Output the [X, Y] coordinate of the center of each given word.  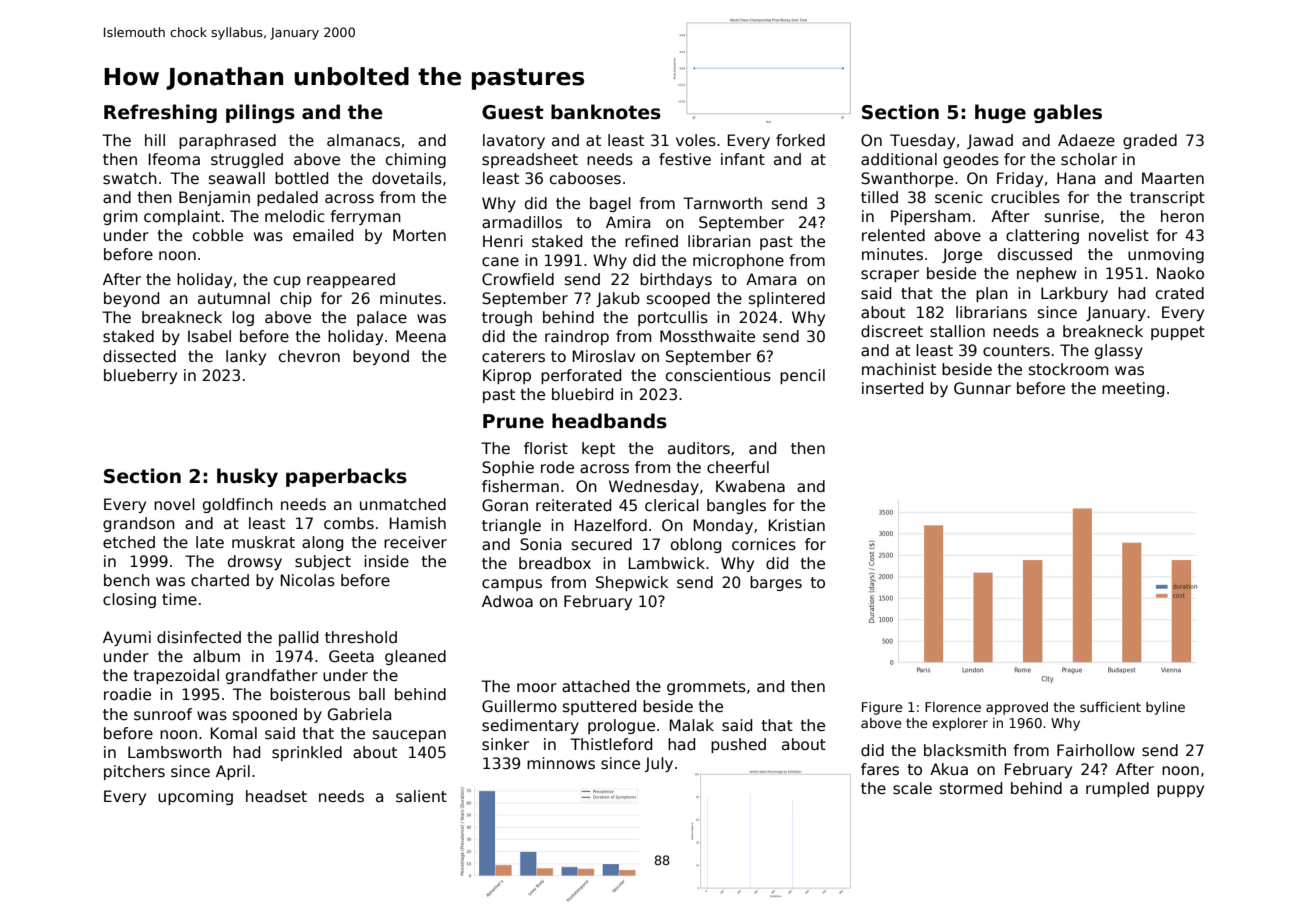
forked [800, 140]
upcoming [195, 797]
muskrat [263, 542]
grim [120, 217]
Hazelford [611, 525]
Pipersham [930, 217]
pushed [738, 745]
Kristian [797, 525]
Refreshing [160, 113]
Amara [771, 279]
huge [1000, 113]
